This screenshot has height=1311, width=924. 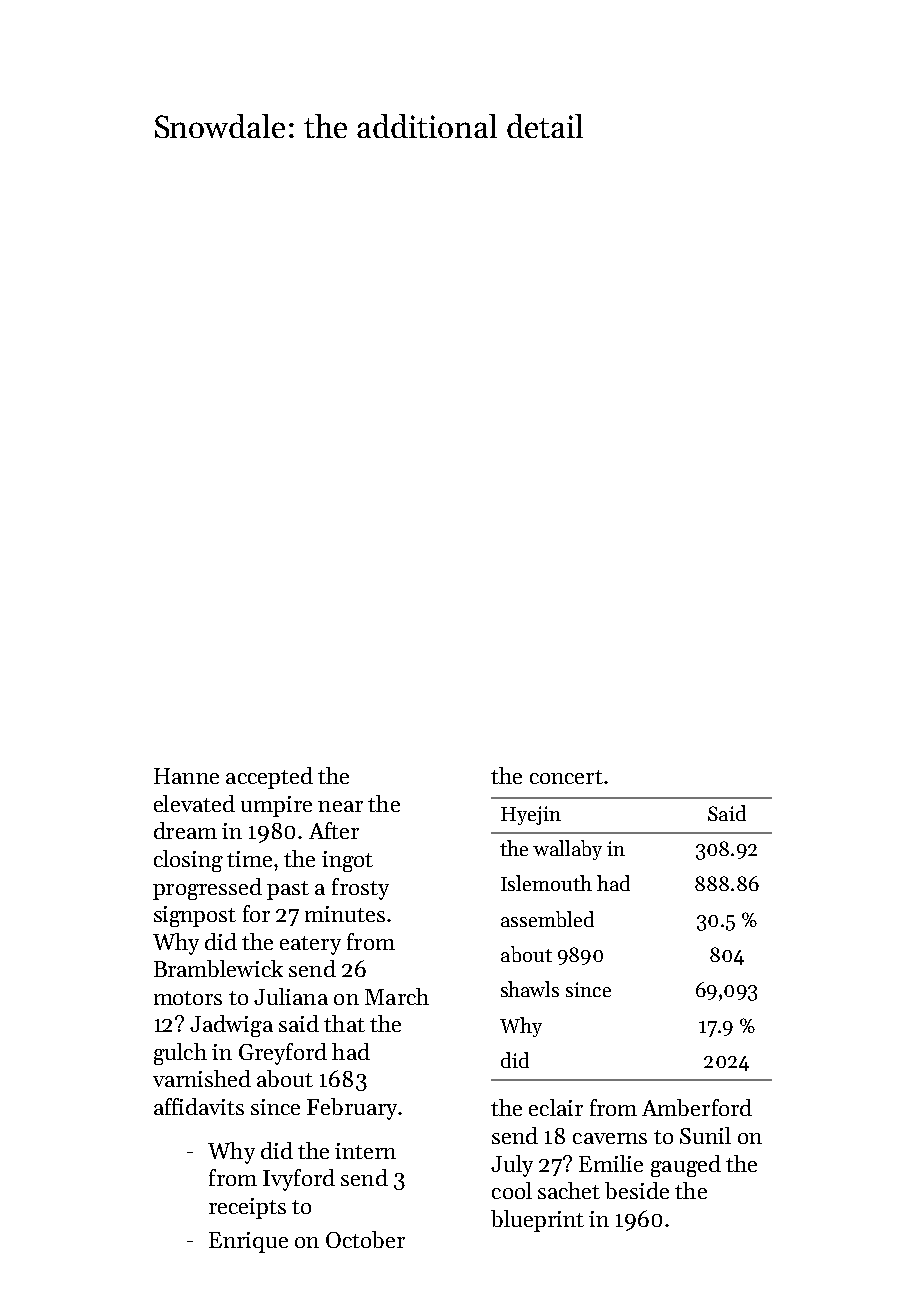 I want to click on eclair, so click(x=556, y=1107).
